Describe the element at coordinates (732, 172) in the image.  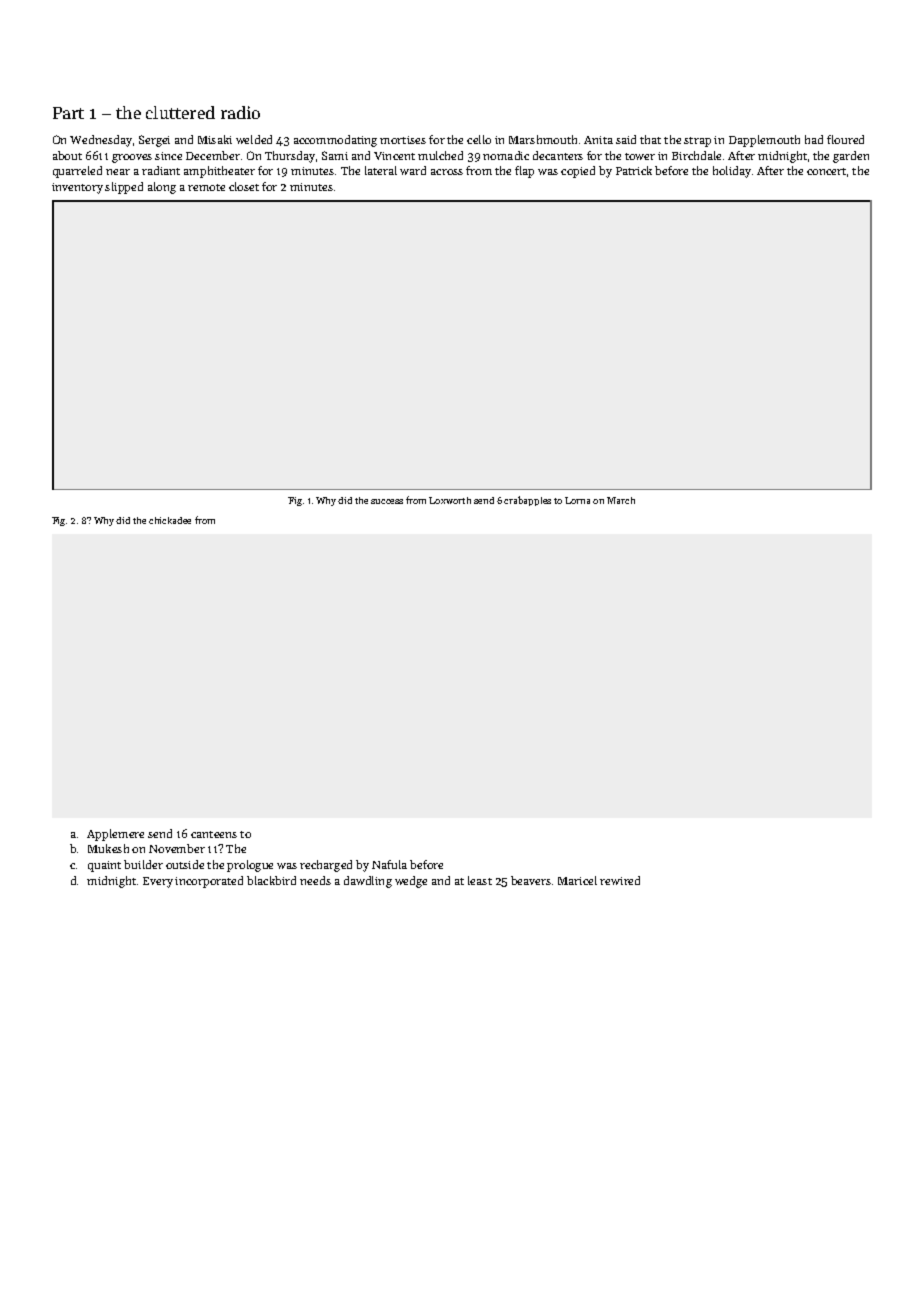
I see `holiday` at that location.
